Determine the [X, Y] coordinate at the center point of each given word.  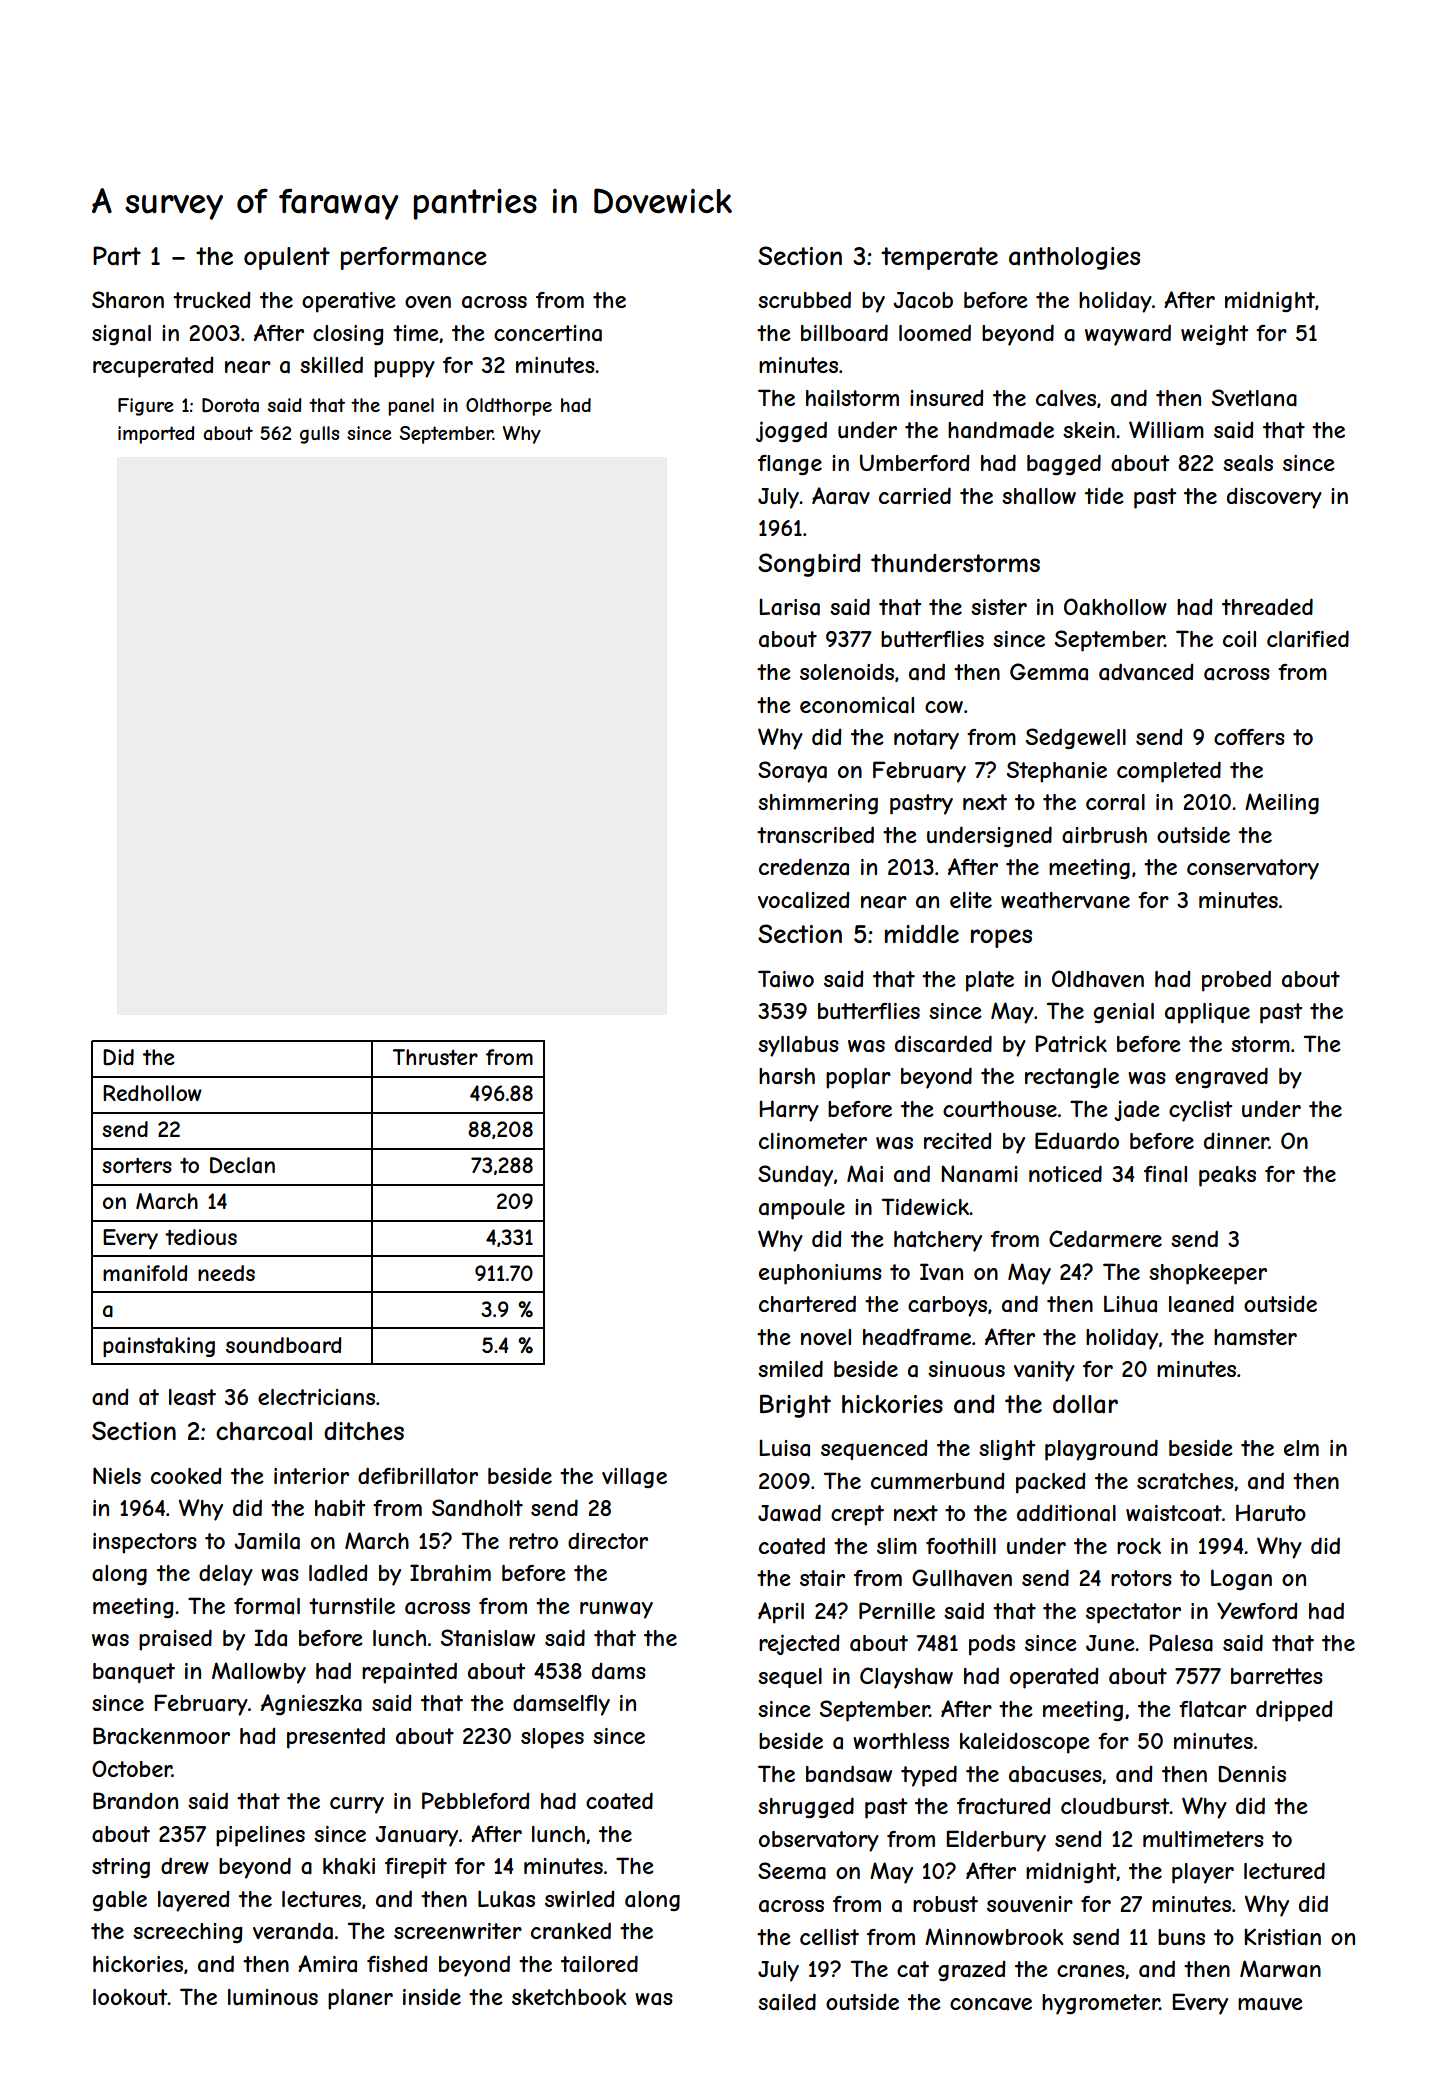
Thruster [435, 1057]
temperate [939, 258]
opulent [287, 258]
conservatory [1253, 869]
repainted [409, 1673]
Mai [865, 1174]
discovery [1274, 498]
